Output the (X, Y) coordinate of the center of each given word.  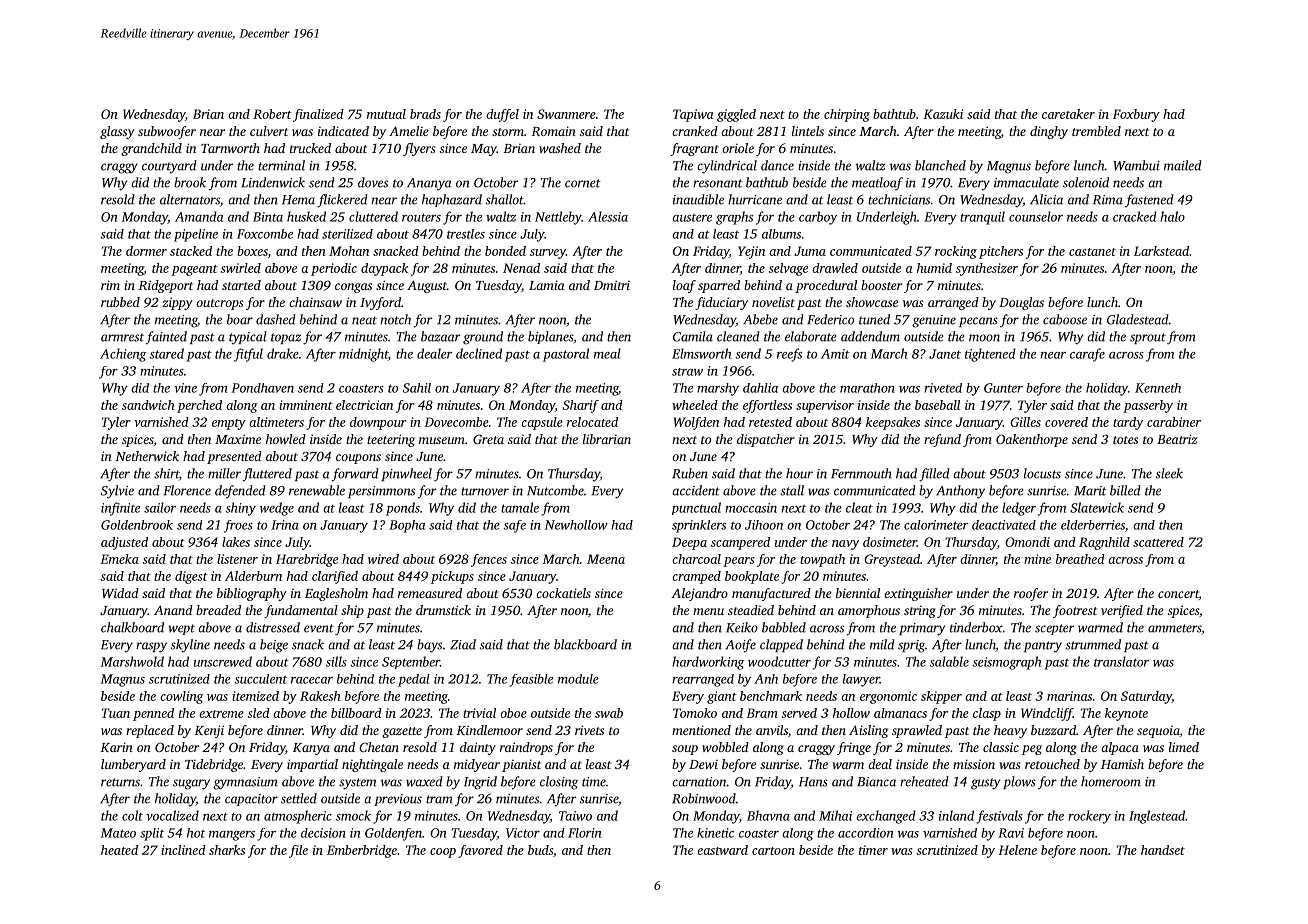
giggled (736, 115)
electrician (364, 405)
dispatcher (766, 440)
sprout (1148, 338)
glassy (117, 132)
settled (299, 798)
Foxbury (1136, 115)
